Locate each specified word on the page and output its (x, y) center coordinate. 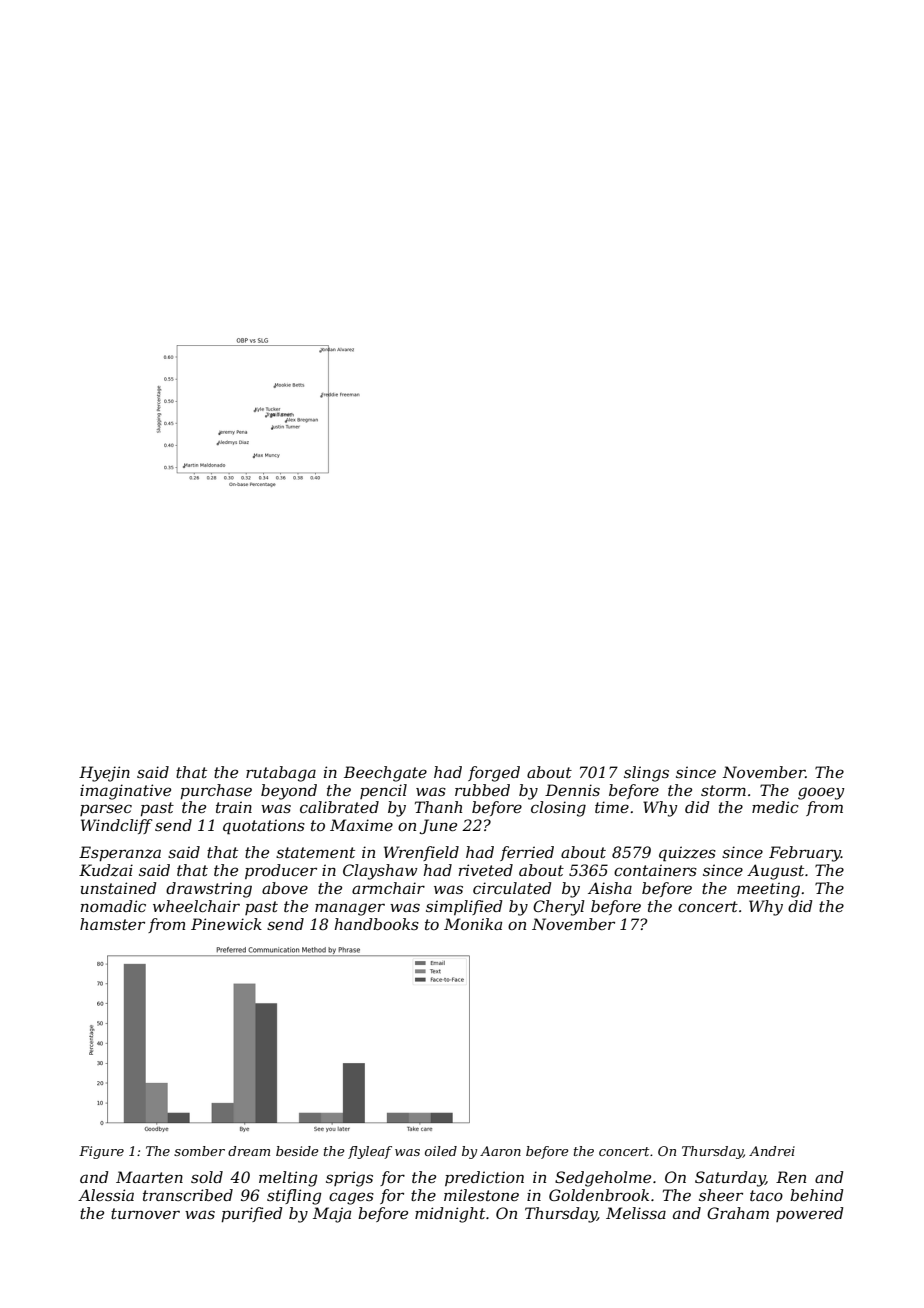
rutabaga (281, 774)
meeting (768, 890)
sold (207, 1177)
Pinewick (226, 924)
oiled (441, 1151)
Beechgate (385, 774)
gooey (821, 793)
